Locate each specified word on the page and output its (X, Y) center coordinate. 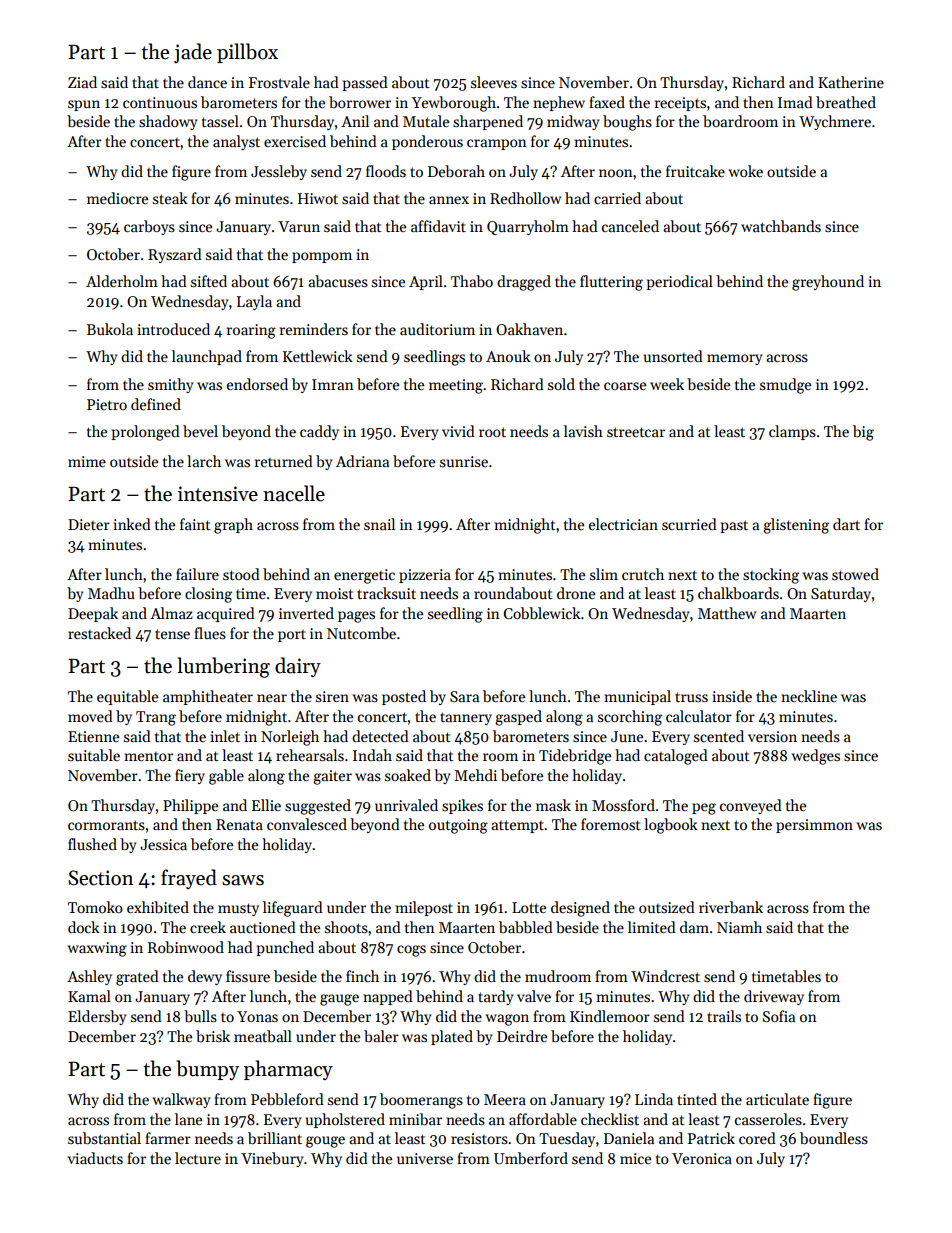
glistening (796, 526)
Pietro (107, 404)
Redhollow (525, 198)
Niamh (739, 927)
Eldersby (97, 1017)
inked (132, 524)
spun (84, 105)
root (492, 432)
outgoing (458, 826)
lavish (583, 431)
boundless (834, 1138)
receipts (680, 104)
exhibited (158, 907)
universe (425, 1158)
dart (846, 524)
